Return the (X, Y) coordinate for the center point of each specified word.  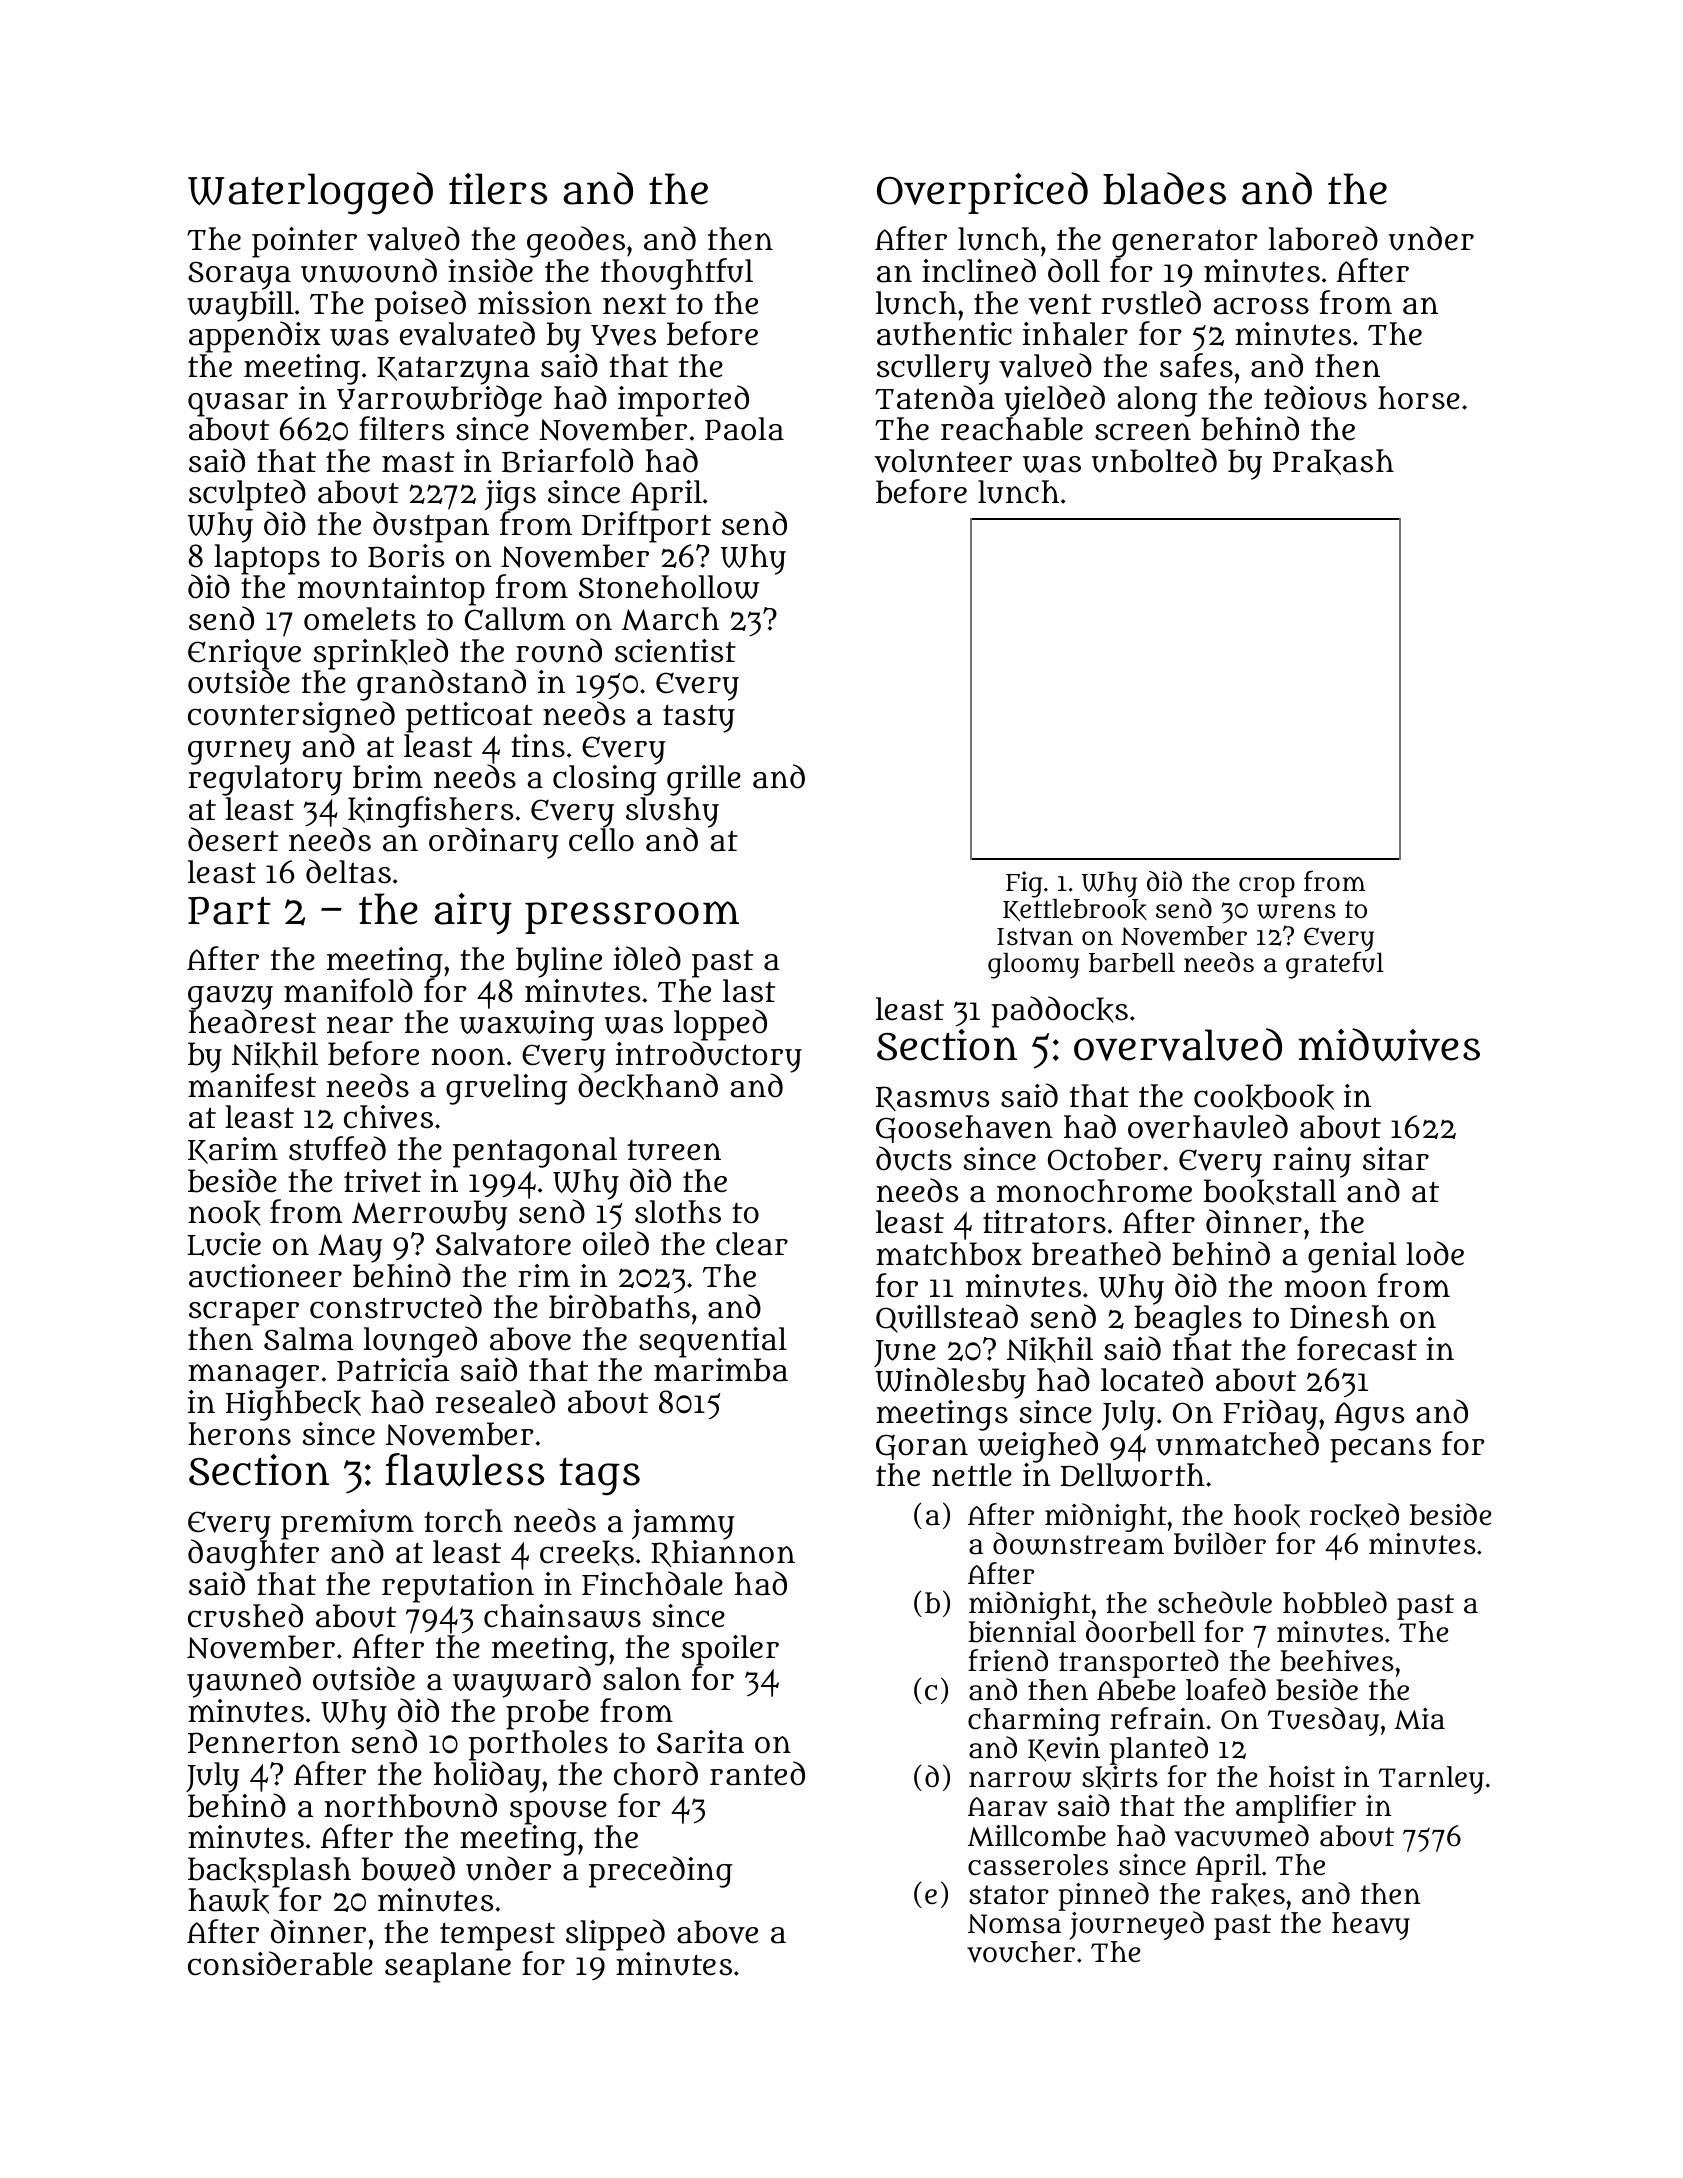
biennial (1022, 1632)
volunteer (943, 461)
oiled (616, 1243)
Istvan (1035, 937)
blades (1164, 188)
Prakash (1333, 462)
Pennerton (264, 1743)
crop (1267, 887)
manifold (348, 990)
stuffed (337, 1148)
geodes (576, 242)
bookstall (1270, 1192)
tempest (497, 1937)
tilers (498, 189)
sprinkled (381, 654)
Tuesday (1323, 1721)
